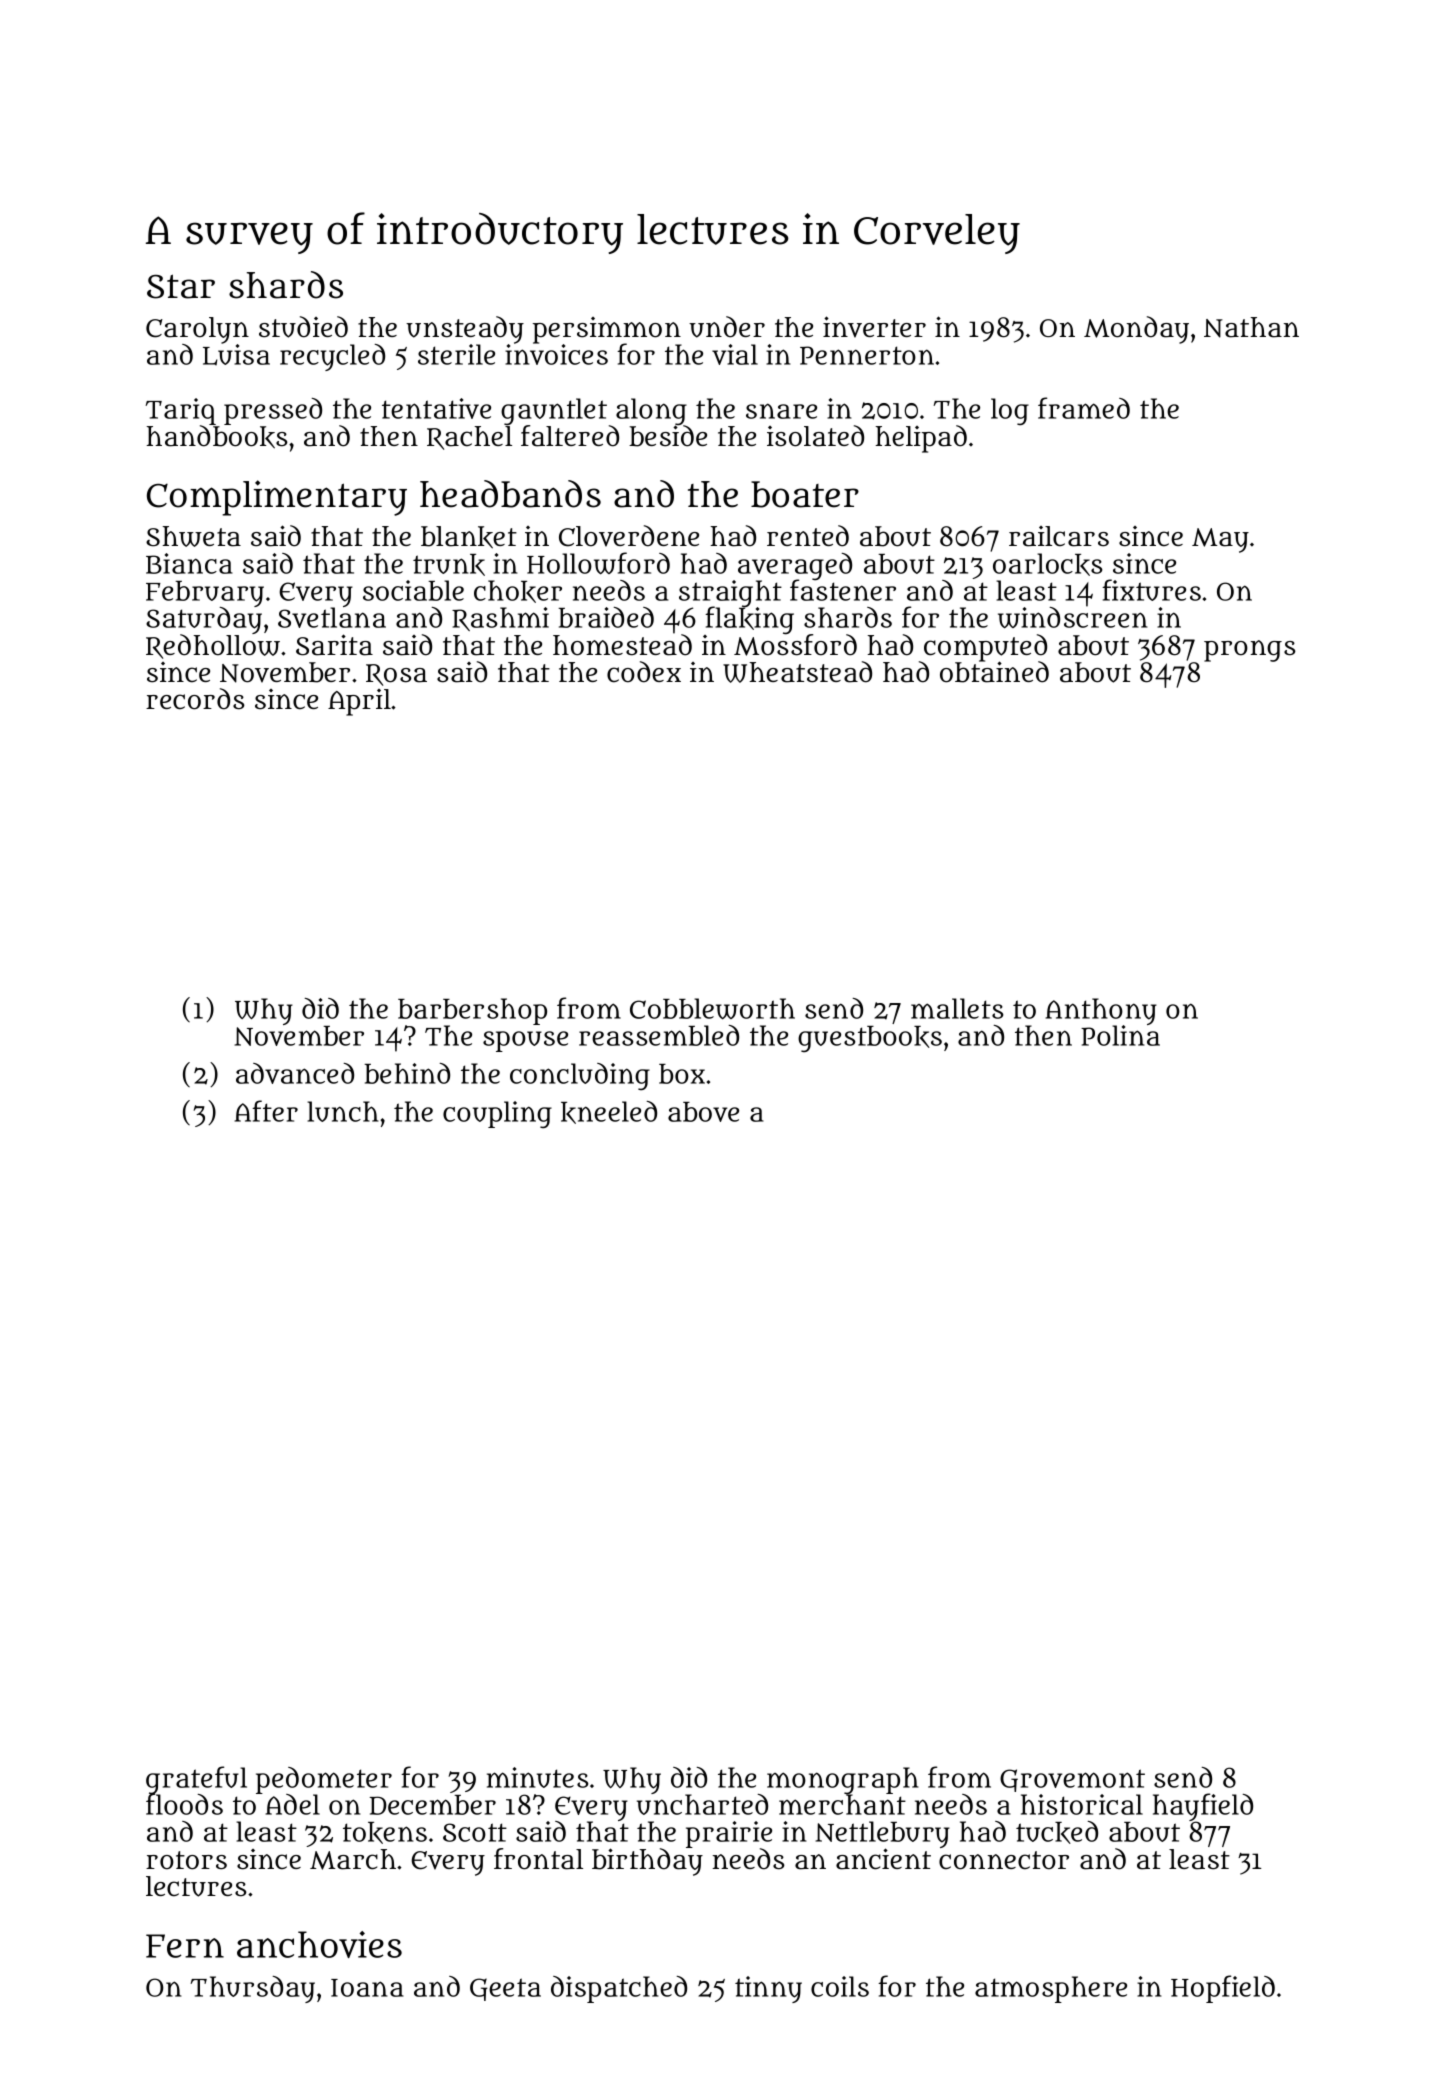 Image resolution: width=1450 pixels, height=2100 pixels. Describe the element at coordinates (1136, 330) in the image. I see `Monday` at that location.
